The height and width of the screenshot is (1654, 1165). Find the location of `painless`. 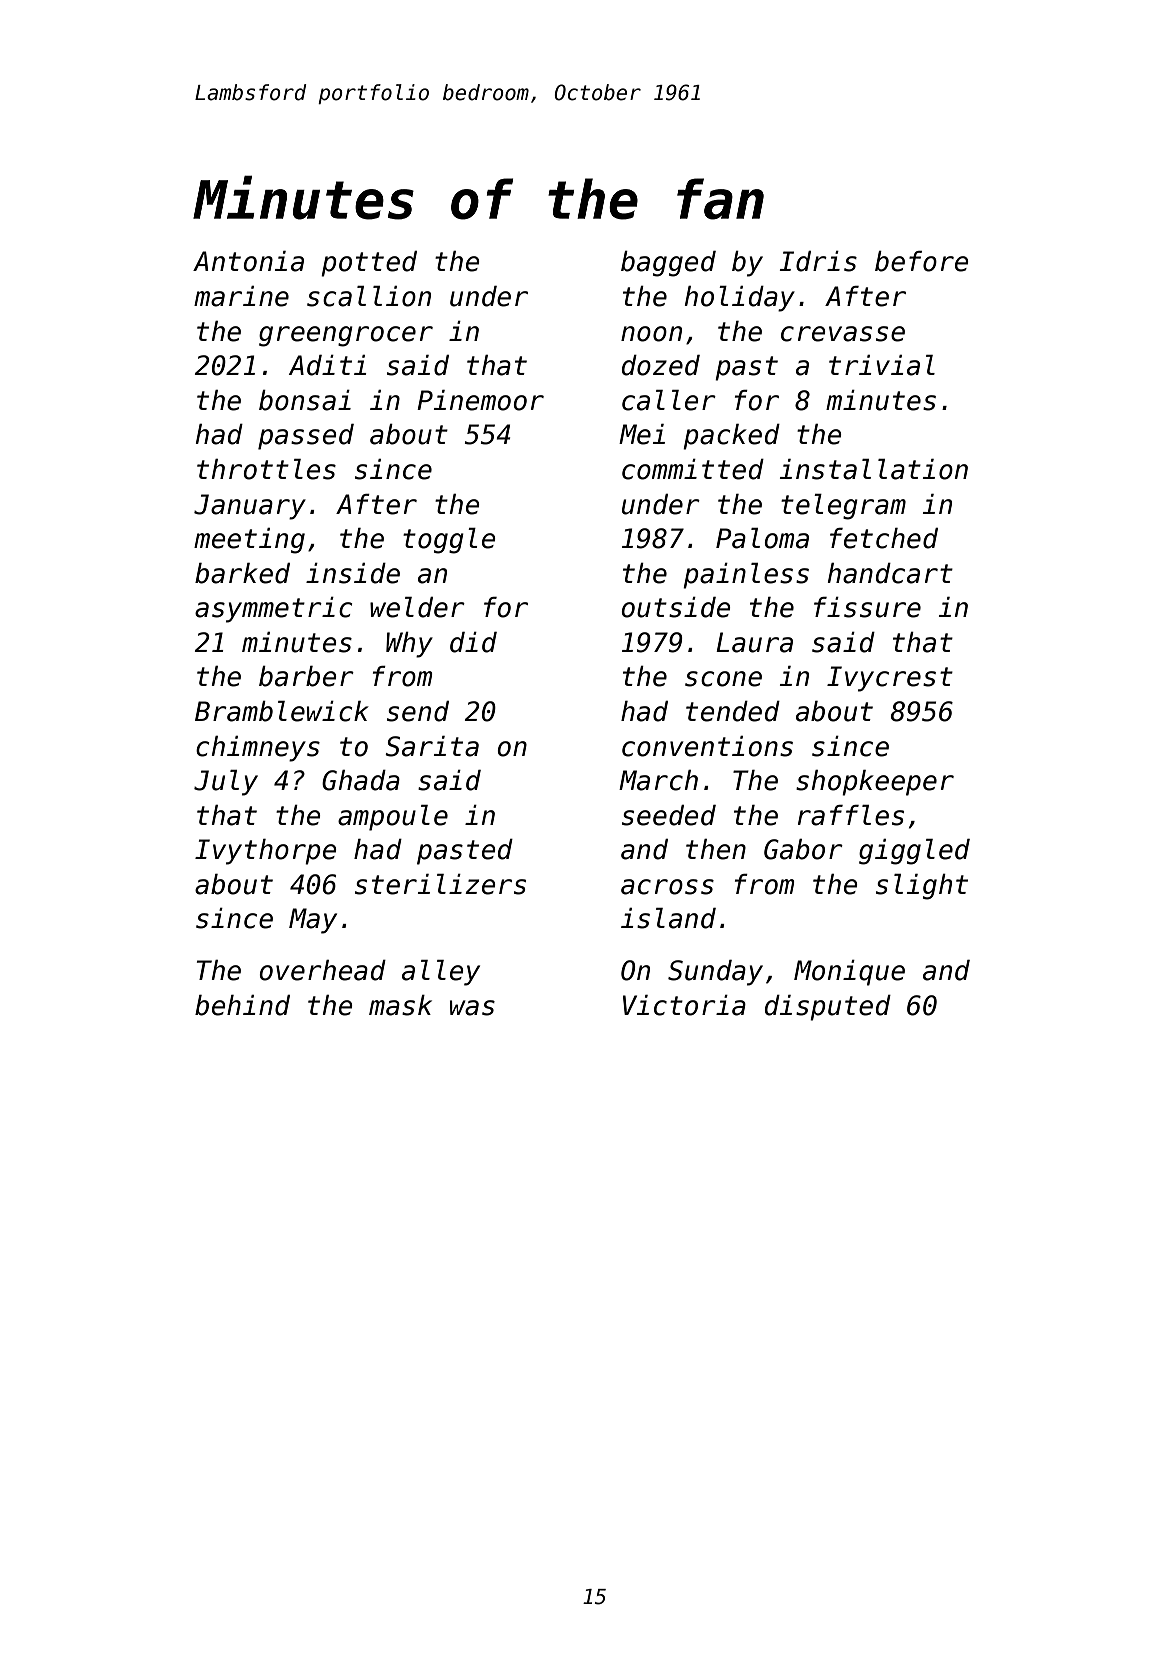

painless is located at coordinates (746, 576).
